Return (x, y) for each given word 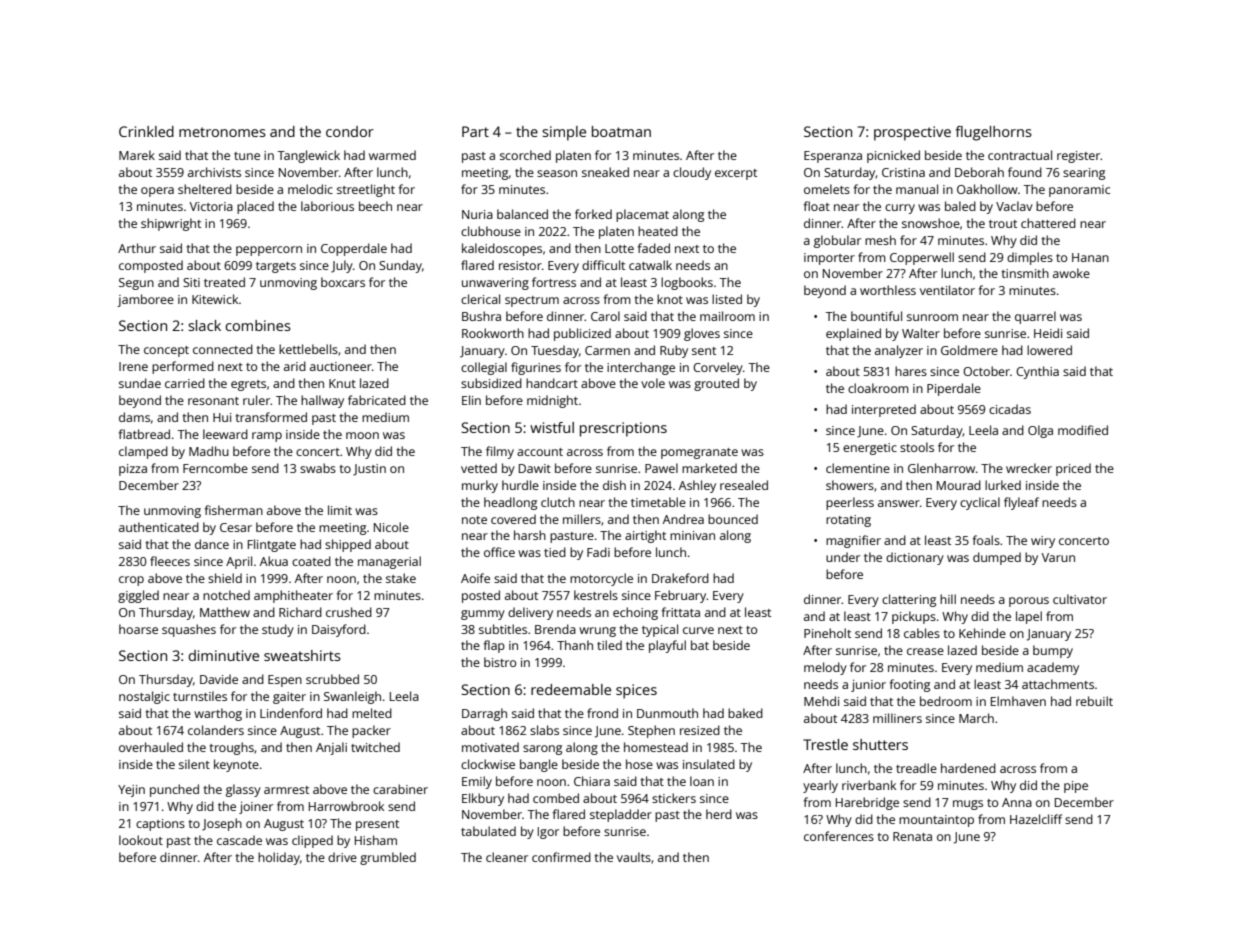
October (986, 371)
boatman (621, 131)
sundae (140, 383)
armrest (286, 790)
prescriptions (623, 429)
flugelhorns (994, 133)
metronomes (222, 132)
